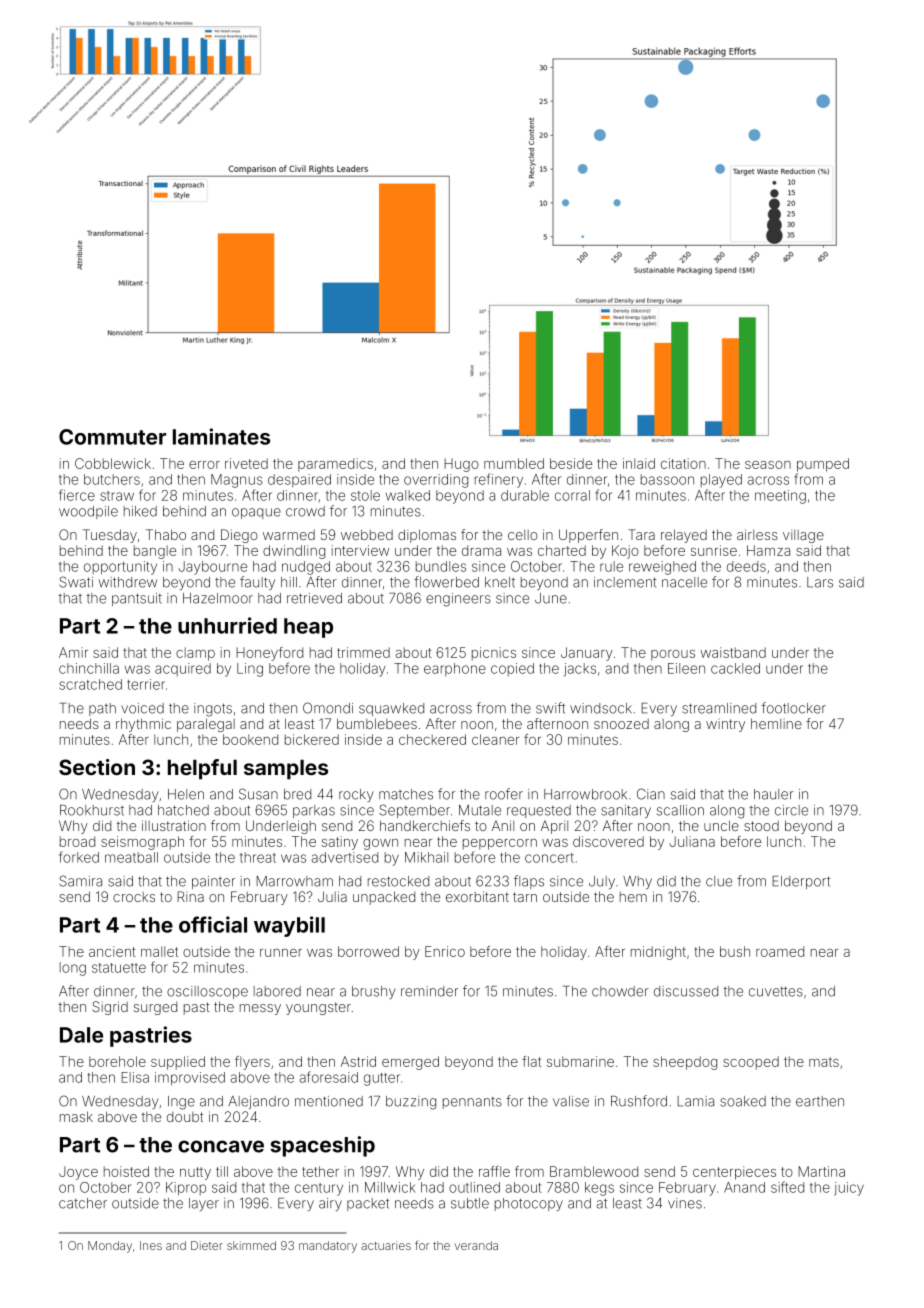  I want to click on veranda, so click(476, 1245).
